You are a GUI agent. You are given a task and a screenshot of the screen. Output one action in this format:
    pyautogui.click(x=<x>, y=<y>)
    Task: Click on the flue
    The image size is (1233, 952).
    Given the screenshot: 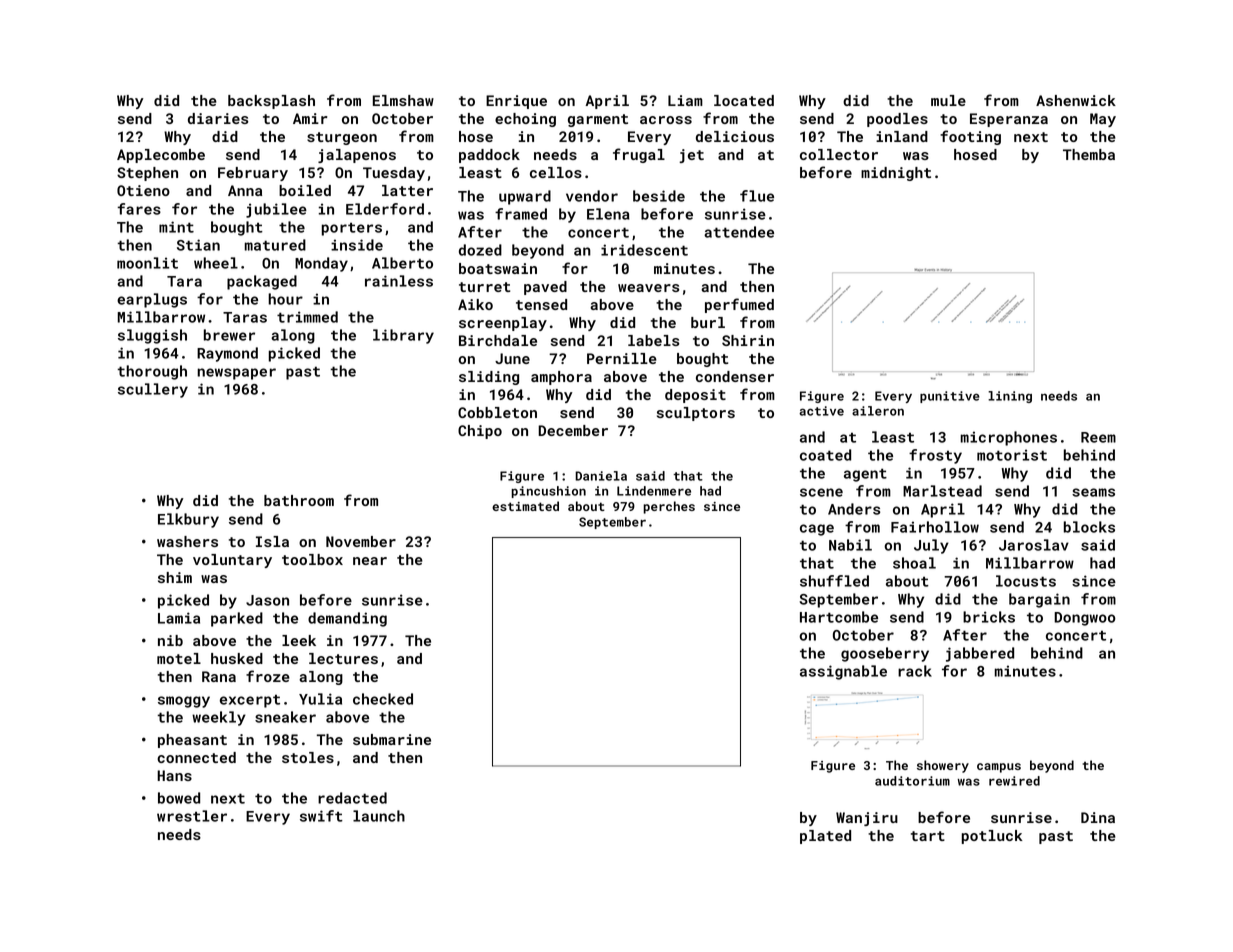 What is the action you would take?
    pyautogui.click(x=757, y=196)
